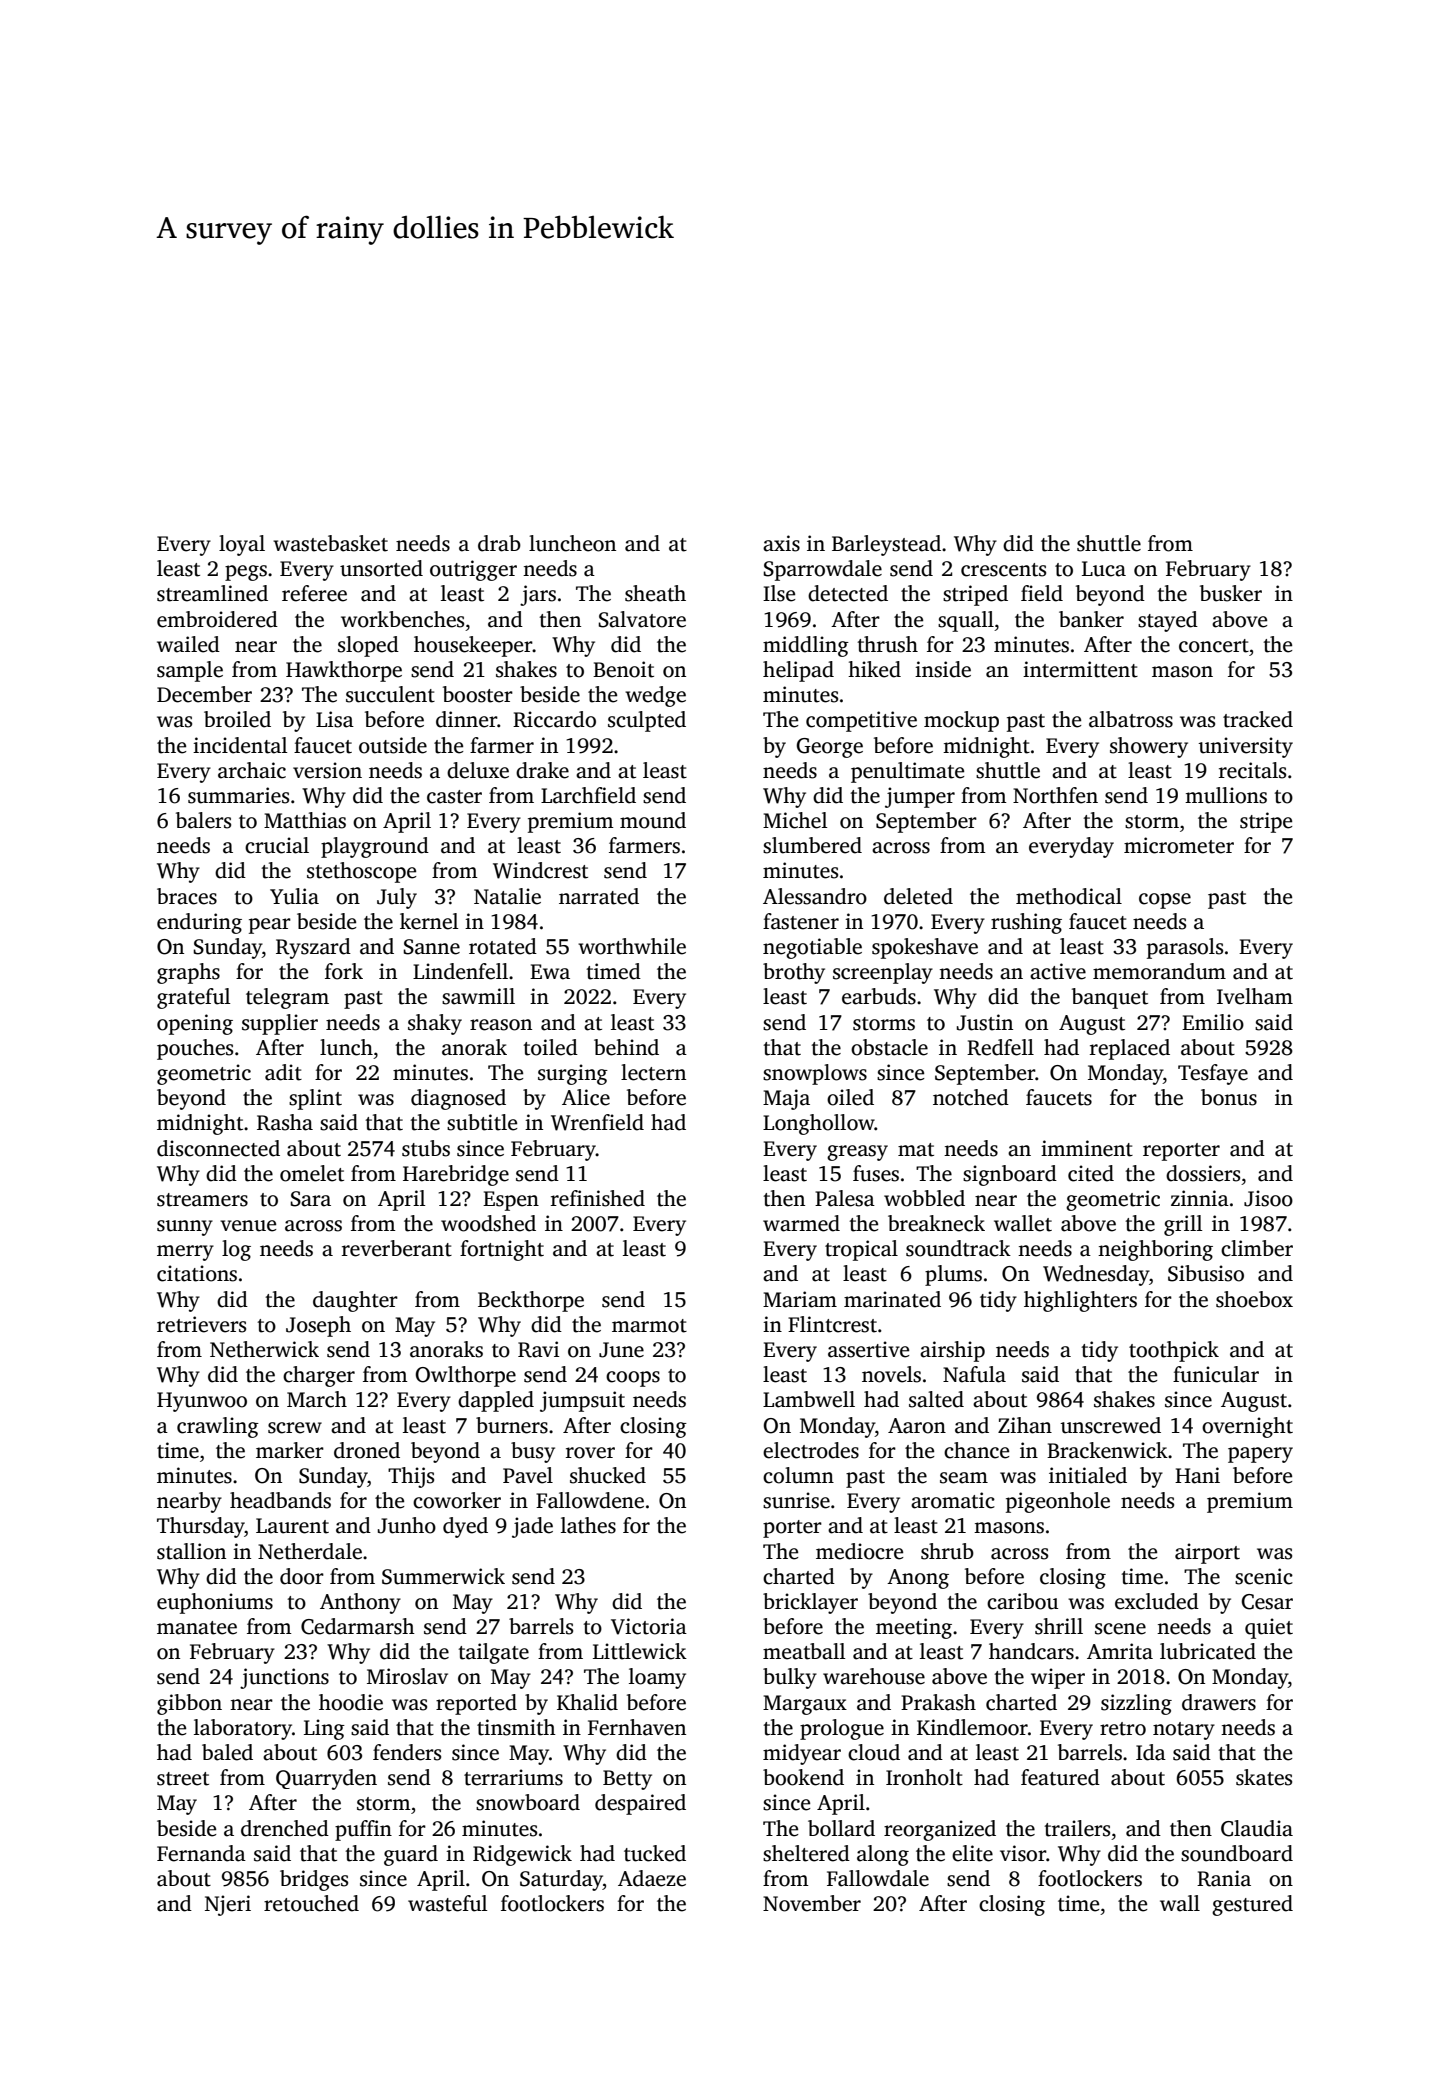 The image size is (1450, 2100). What do you see at coordinates (1207, 1553) in the screenshot?
I see `airport` at bounding box center [1207, 1553].
